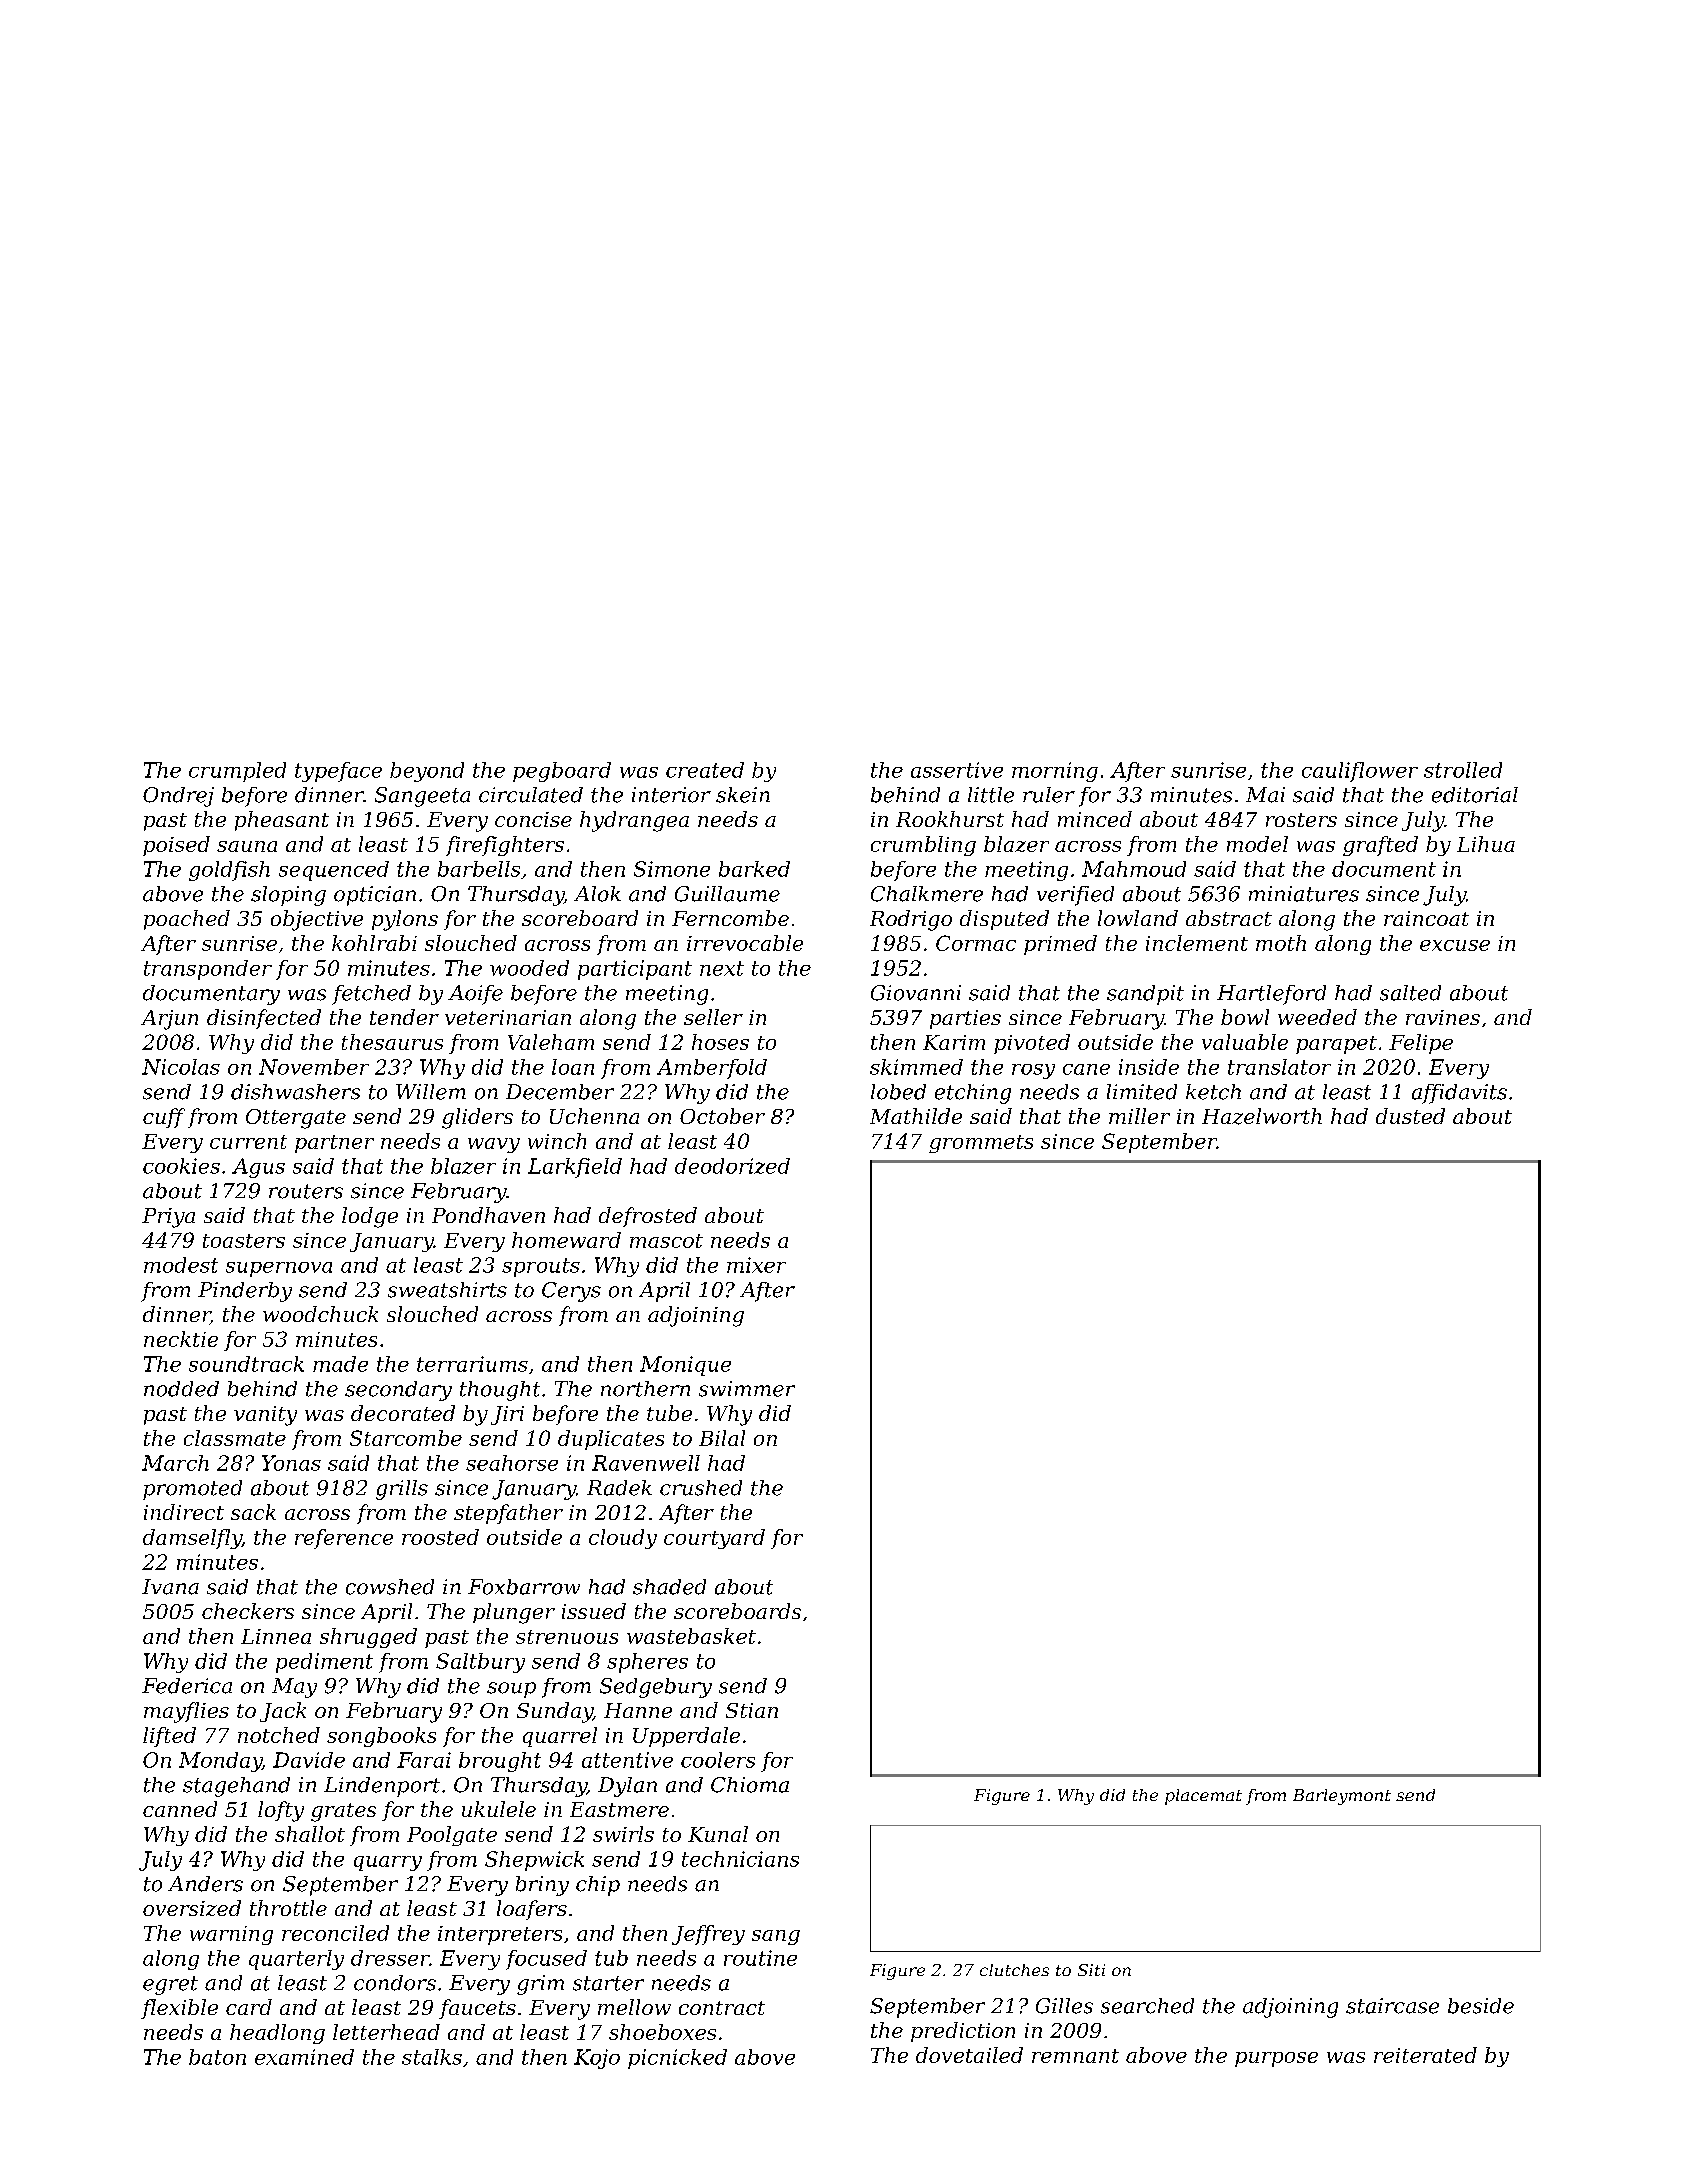 This screenshot has height=2178, width=1683. I want to click on clutches, so click(1014, 1970).
